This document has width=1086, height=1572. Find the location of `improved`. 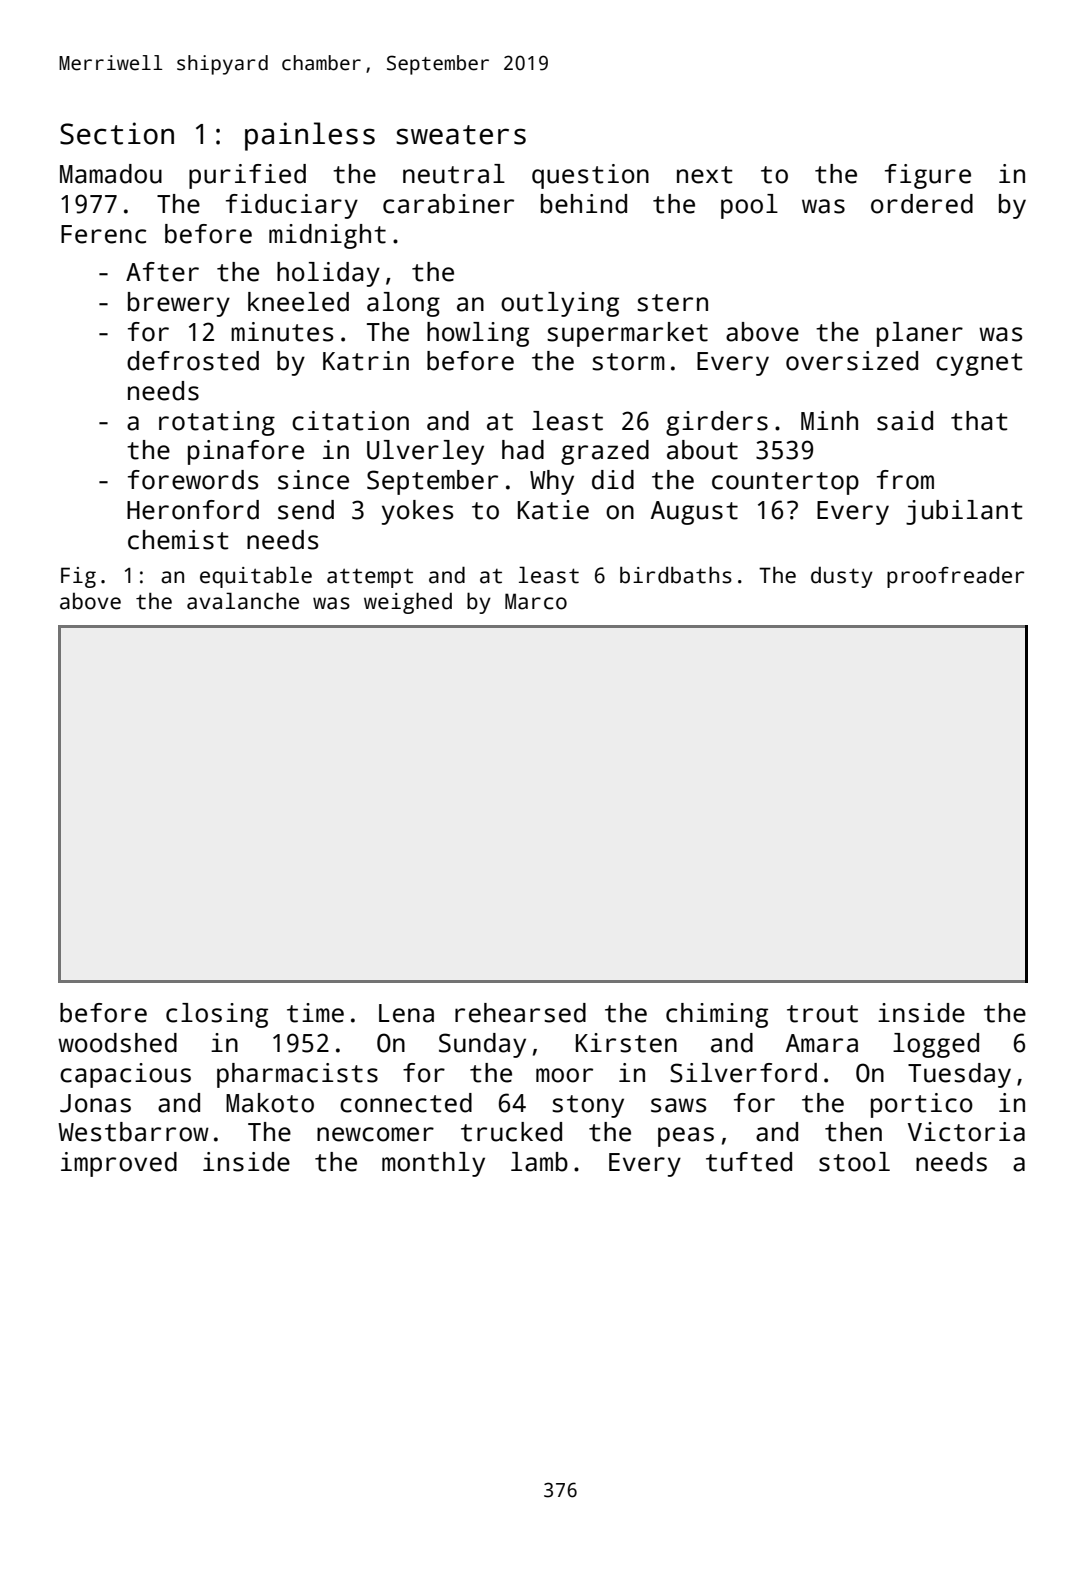

improved is located at coordinates (119, 1164).
